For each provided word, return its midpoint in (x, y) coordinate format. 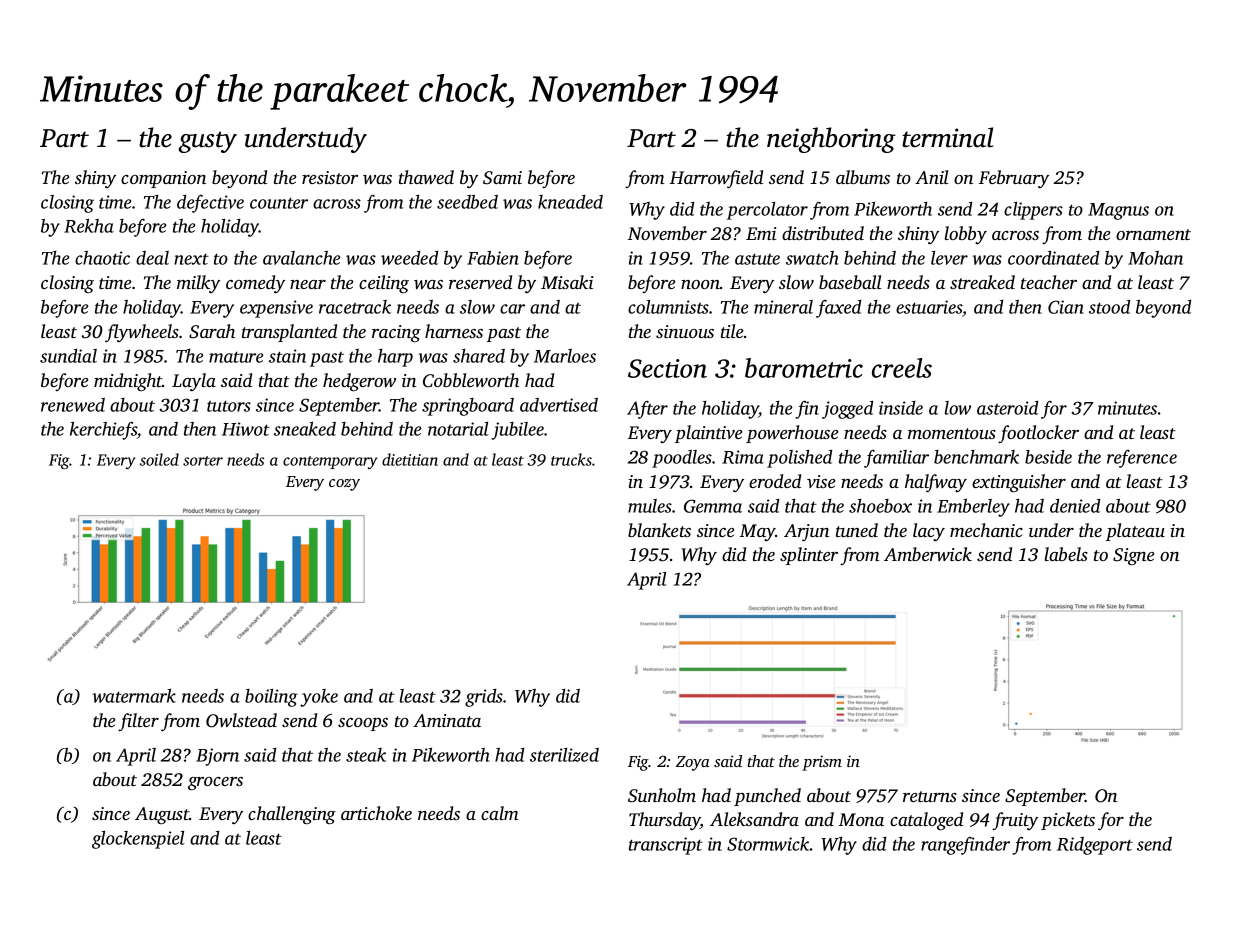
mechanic (986, 530)
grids (484, 698)
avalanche (301, 258)
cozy (344, 485)
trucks (571, 459)
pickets (1068, 821)
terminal (948, 137)
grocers (215, 784)
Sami (502, 178)
